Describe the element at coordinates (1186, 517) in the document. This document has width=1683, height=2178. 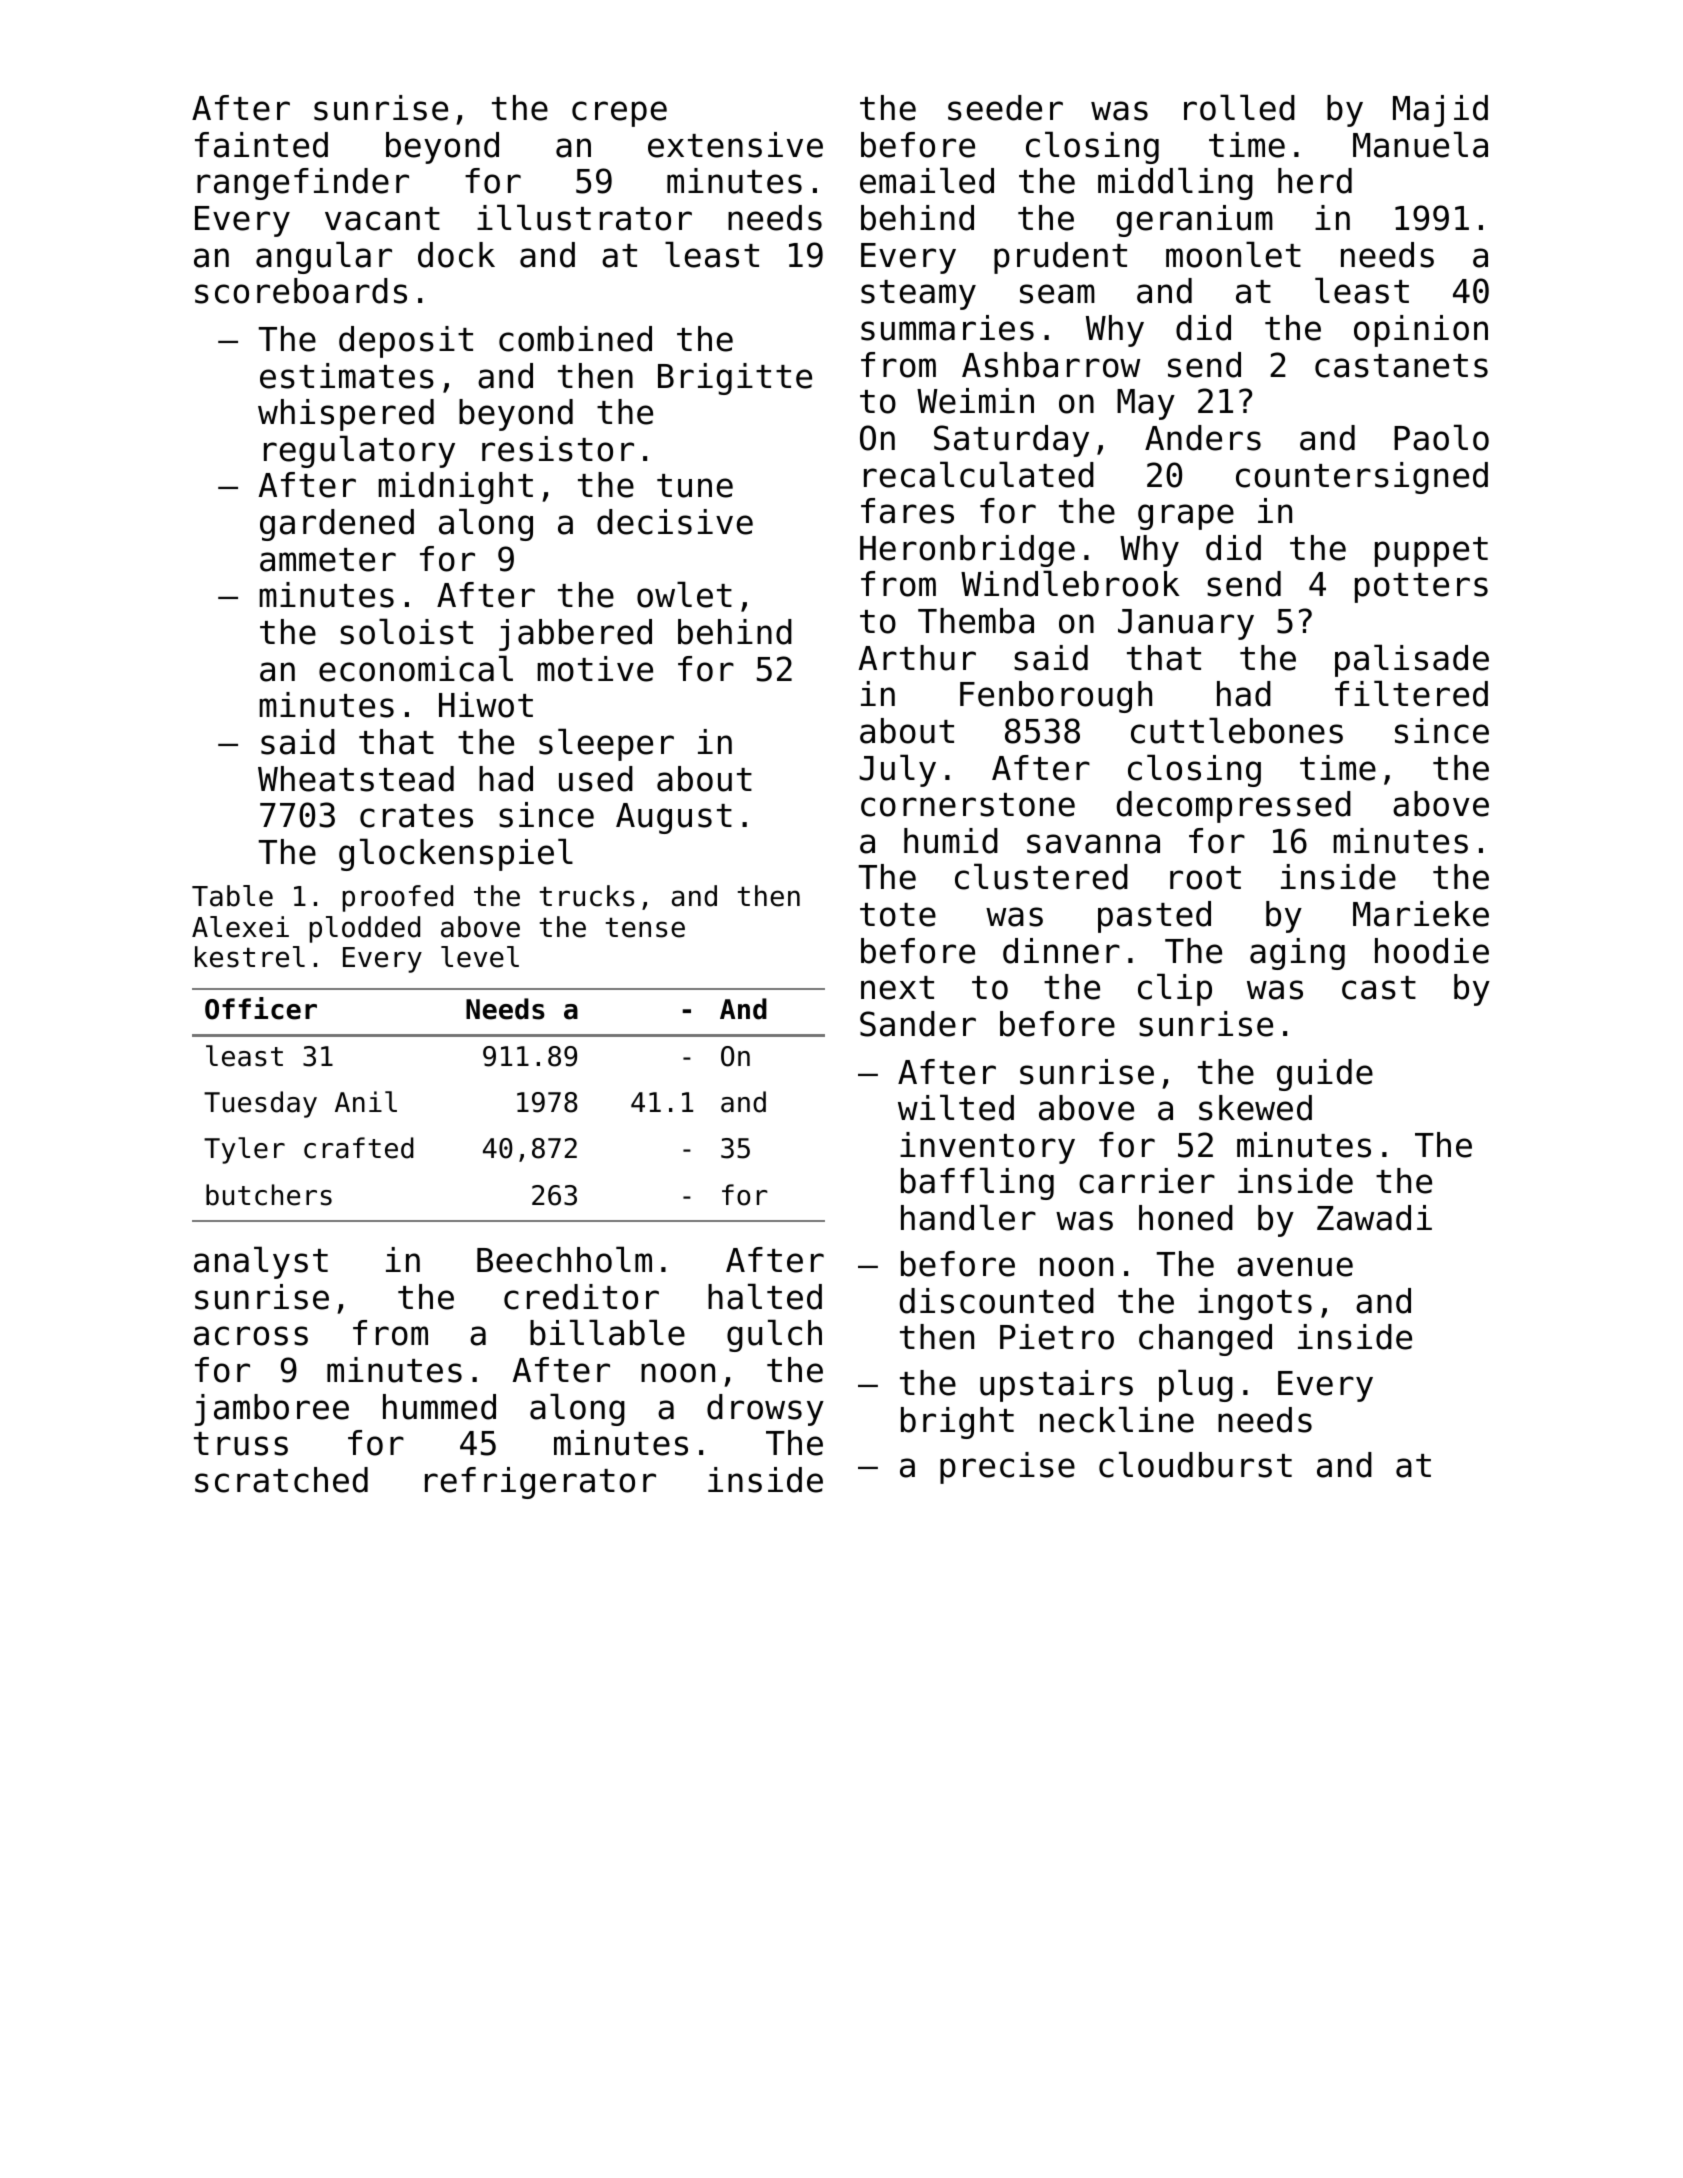
I see `grape` at that location.
